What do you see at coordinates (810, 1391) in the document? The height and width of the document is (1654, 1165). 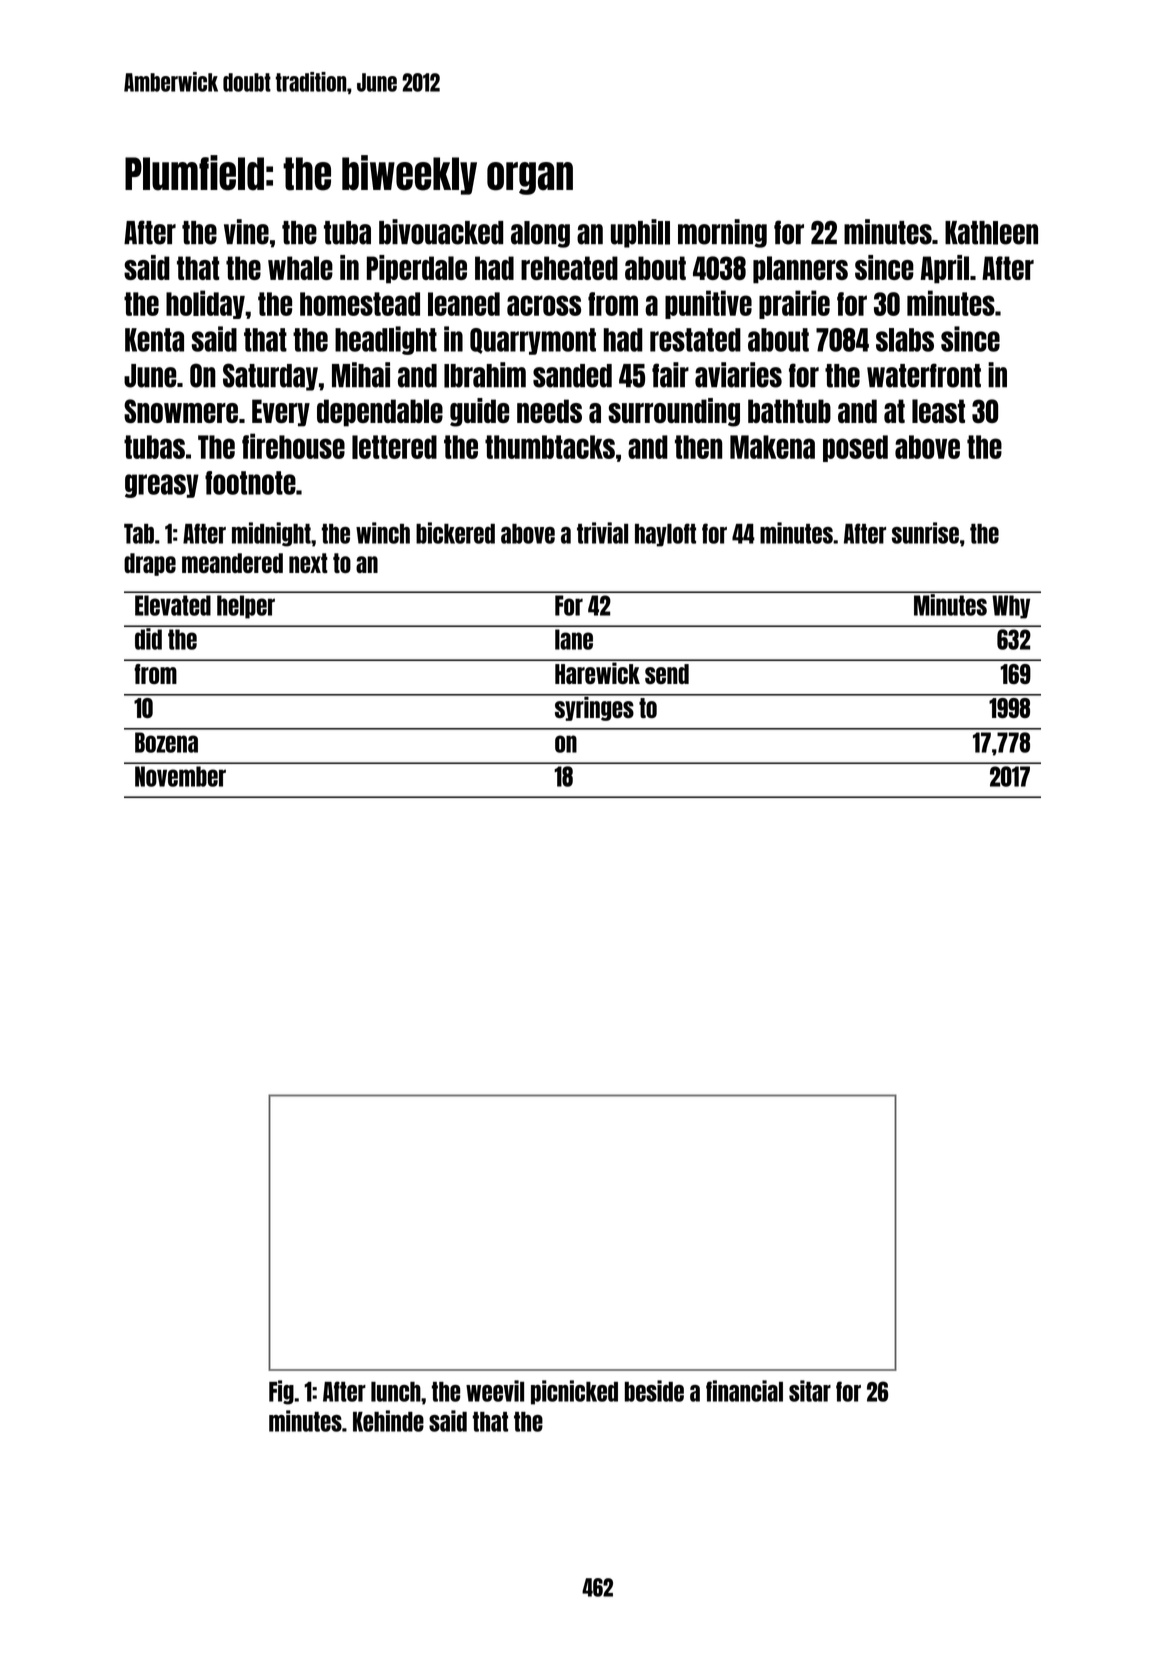 I see `sitar` at bounding box center [810, 1391].
